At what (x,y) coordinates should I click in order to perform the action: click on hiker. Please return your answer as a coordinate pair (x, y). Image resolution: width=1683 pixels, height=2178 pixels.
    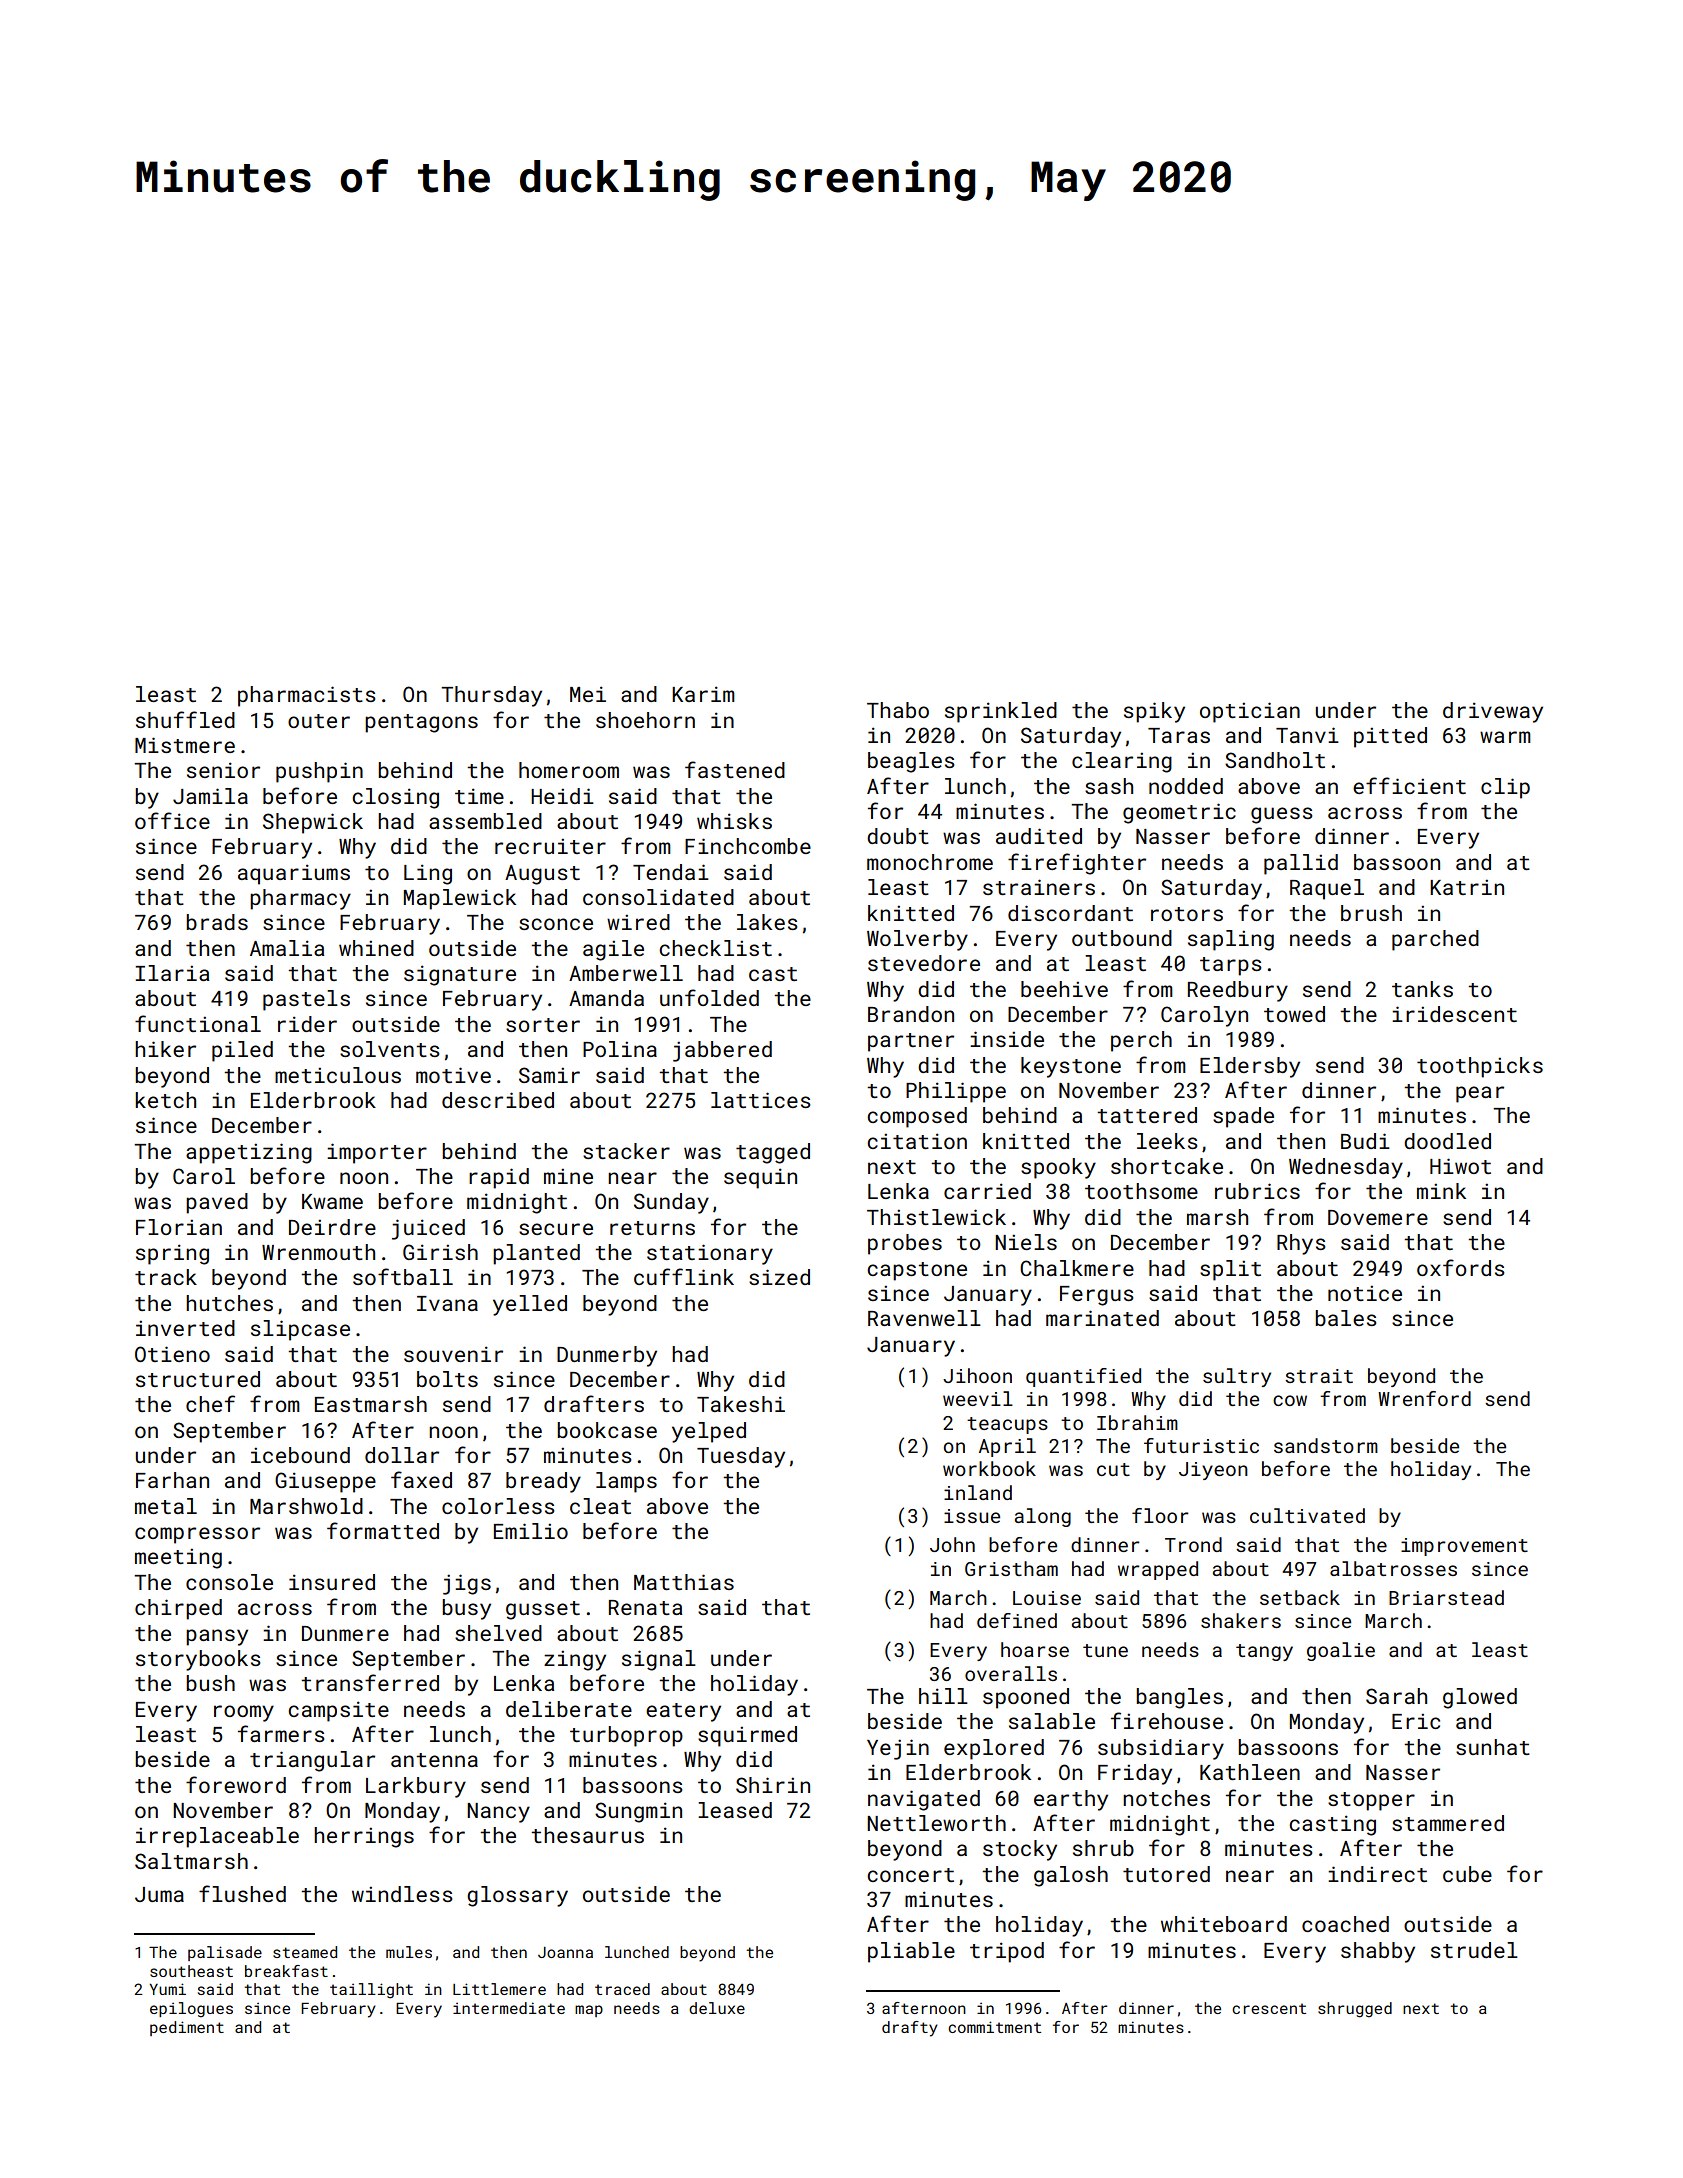
    Looking at the image, I should click on (165, 1049).
